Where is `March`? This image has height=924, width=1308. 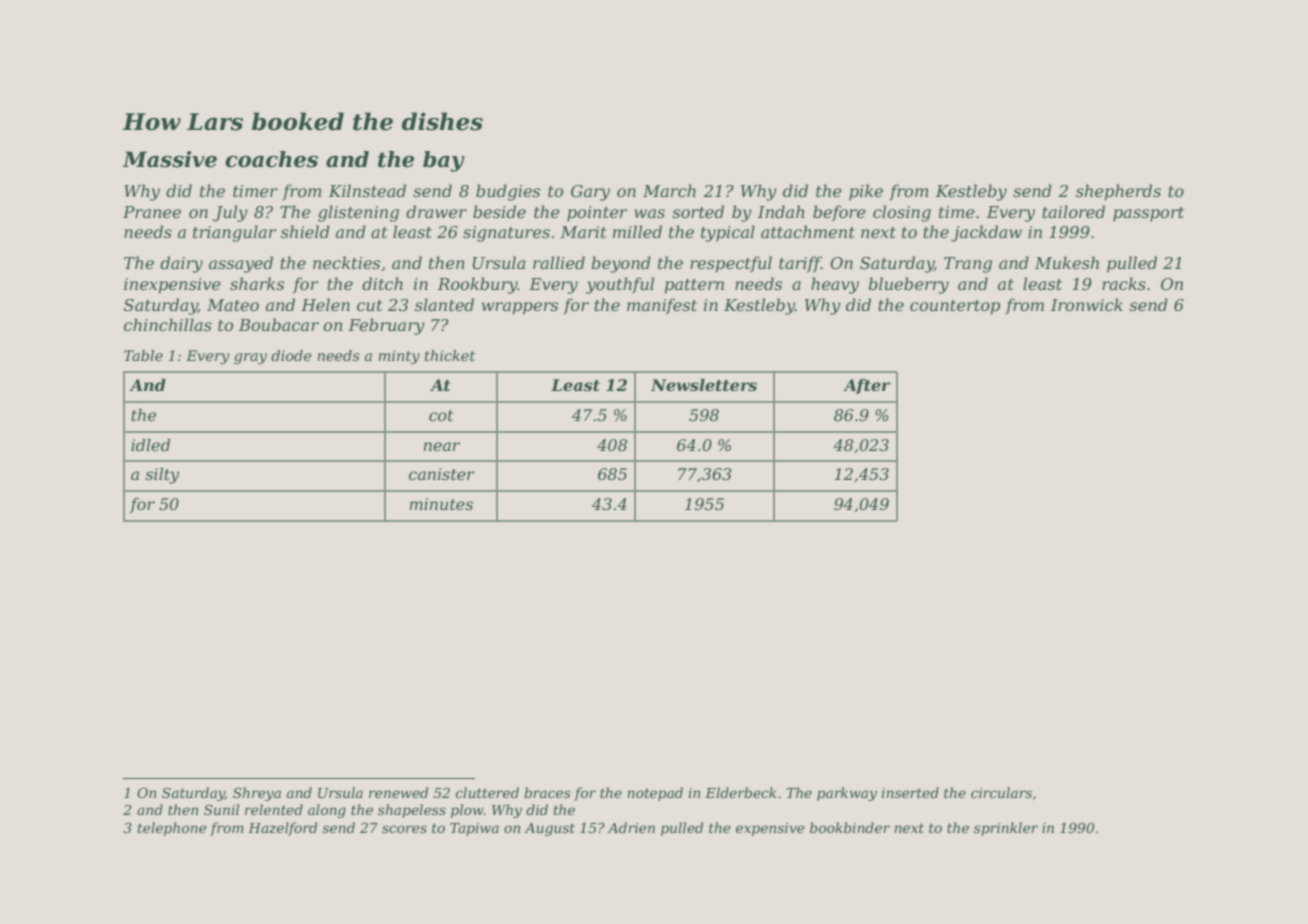
March is located at coordinates (669, 190).
